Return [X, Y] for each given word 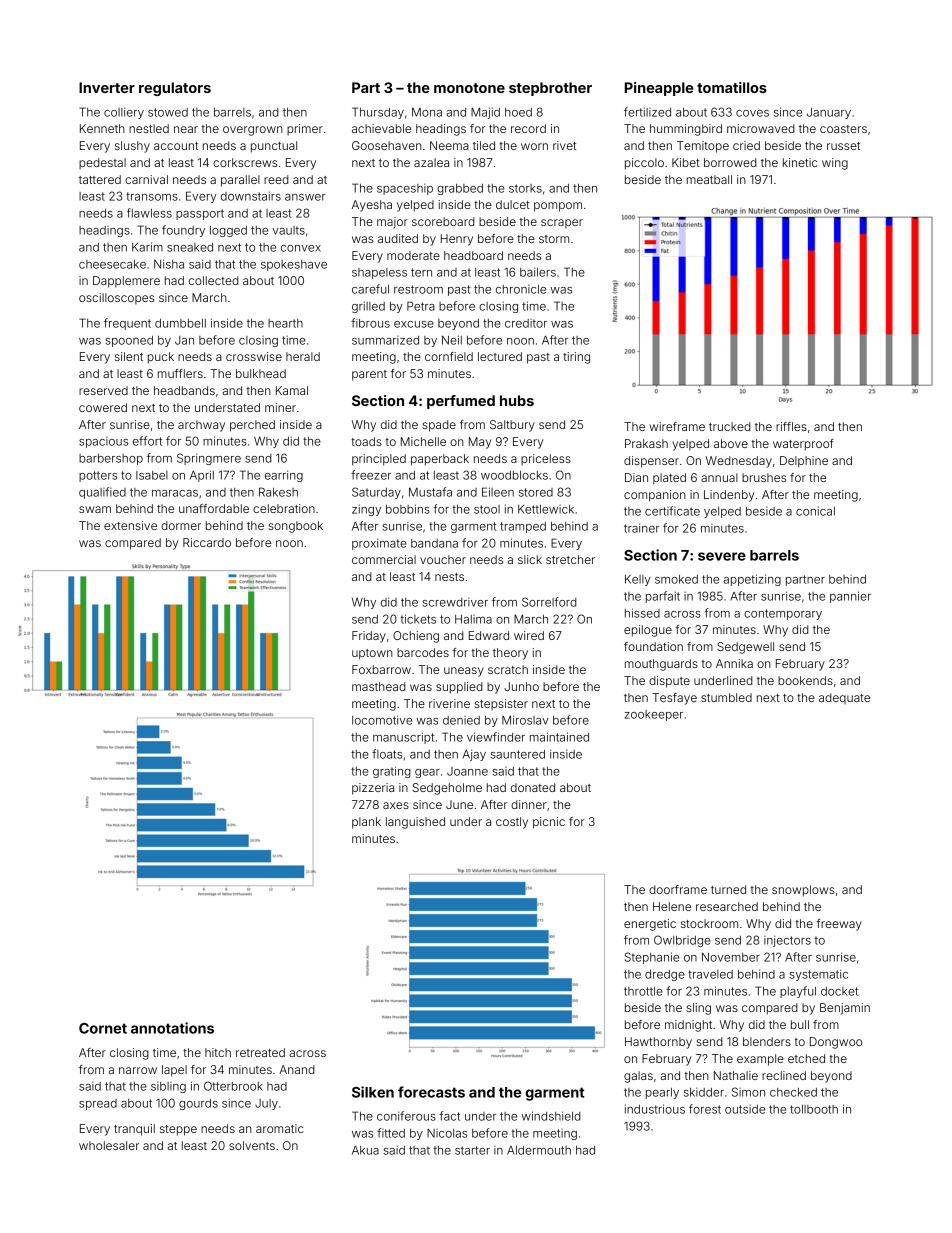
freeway [839, 925]
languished [415, 823]
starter [472, 1150]
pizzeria [373, 789]
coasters [843, 129]
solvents [252, 1145]
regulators [175, 89]
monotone [469, 88]
